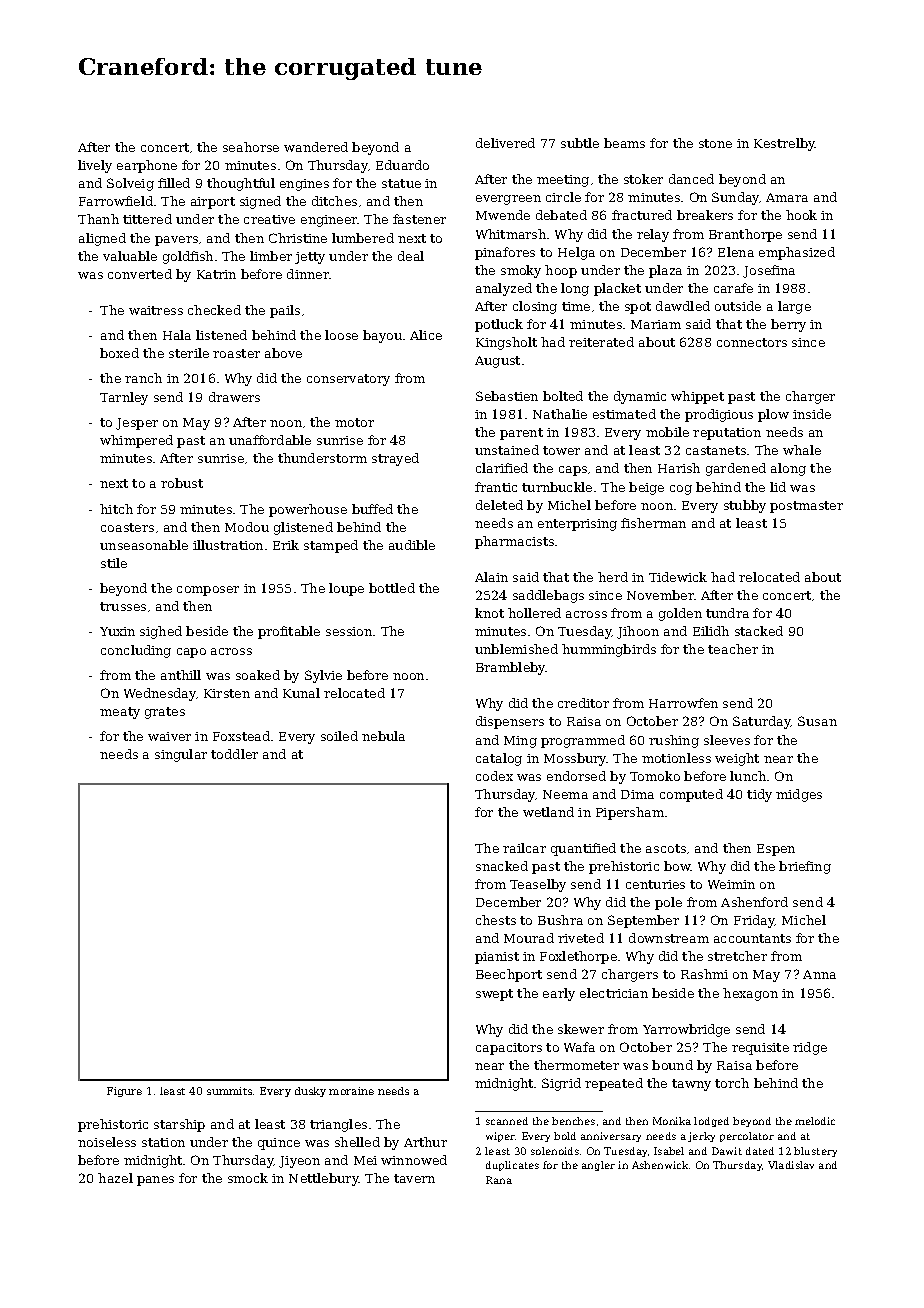  Describe the element at coordinates (583, 703) in the image. I see `creditor` at that location.
